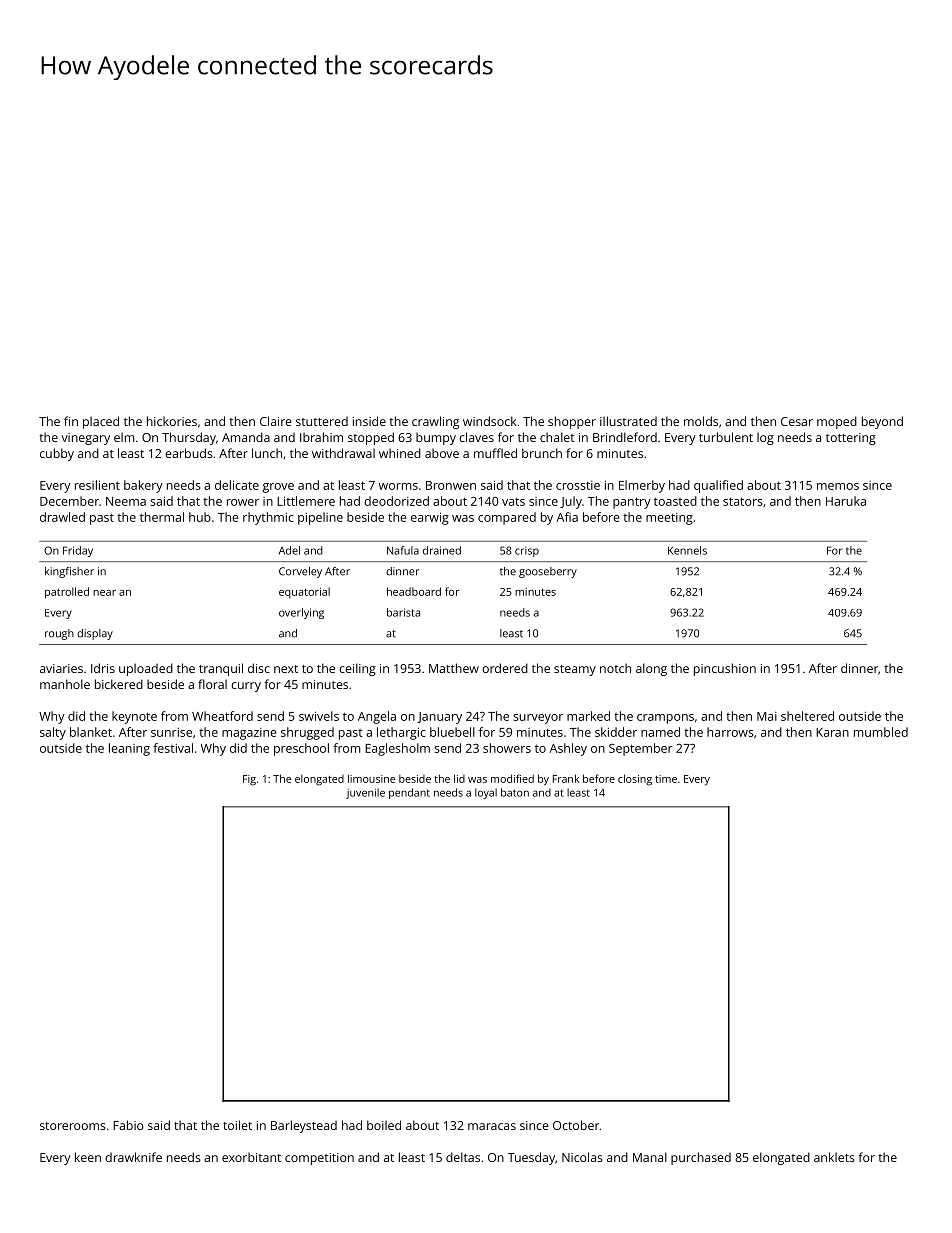 The image size is (952, 1233). What do you see at coordinates (133, 1157) in the screenshot?
I see `drawknife` at bounding box center [133, 1157].
